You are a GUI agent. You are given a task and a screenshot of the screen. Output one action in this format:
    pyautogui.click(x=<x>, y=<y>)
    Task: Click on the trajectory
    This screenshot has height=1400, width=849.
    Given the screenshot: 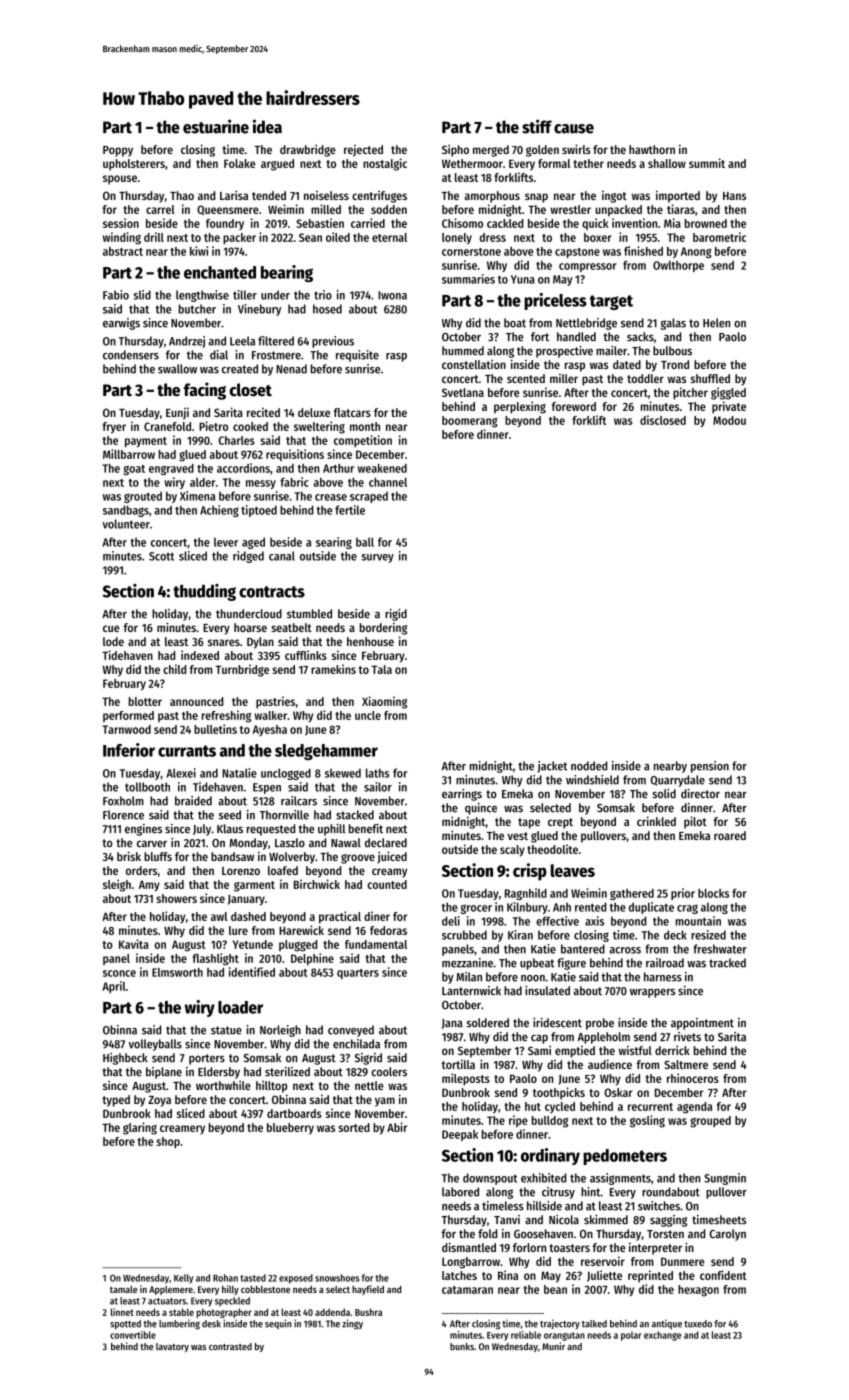 What is the action you would take?
    pyautogui.click(x=560, y=1324)
